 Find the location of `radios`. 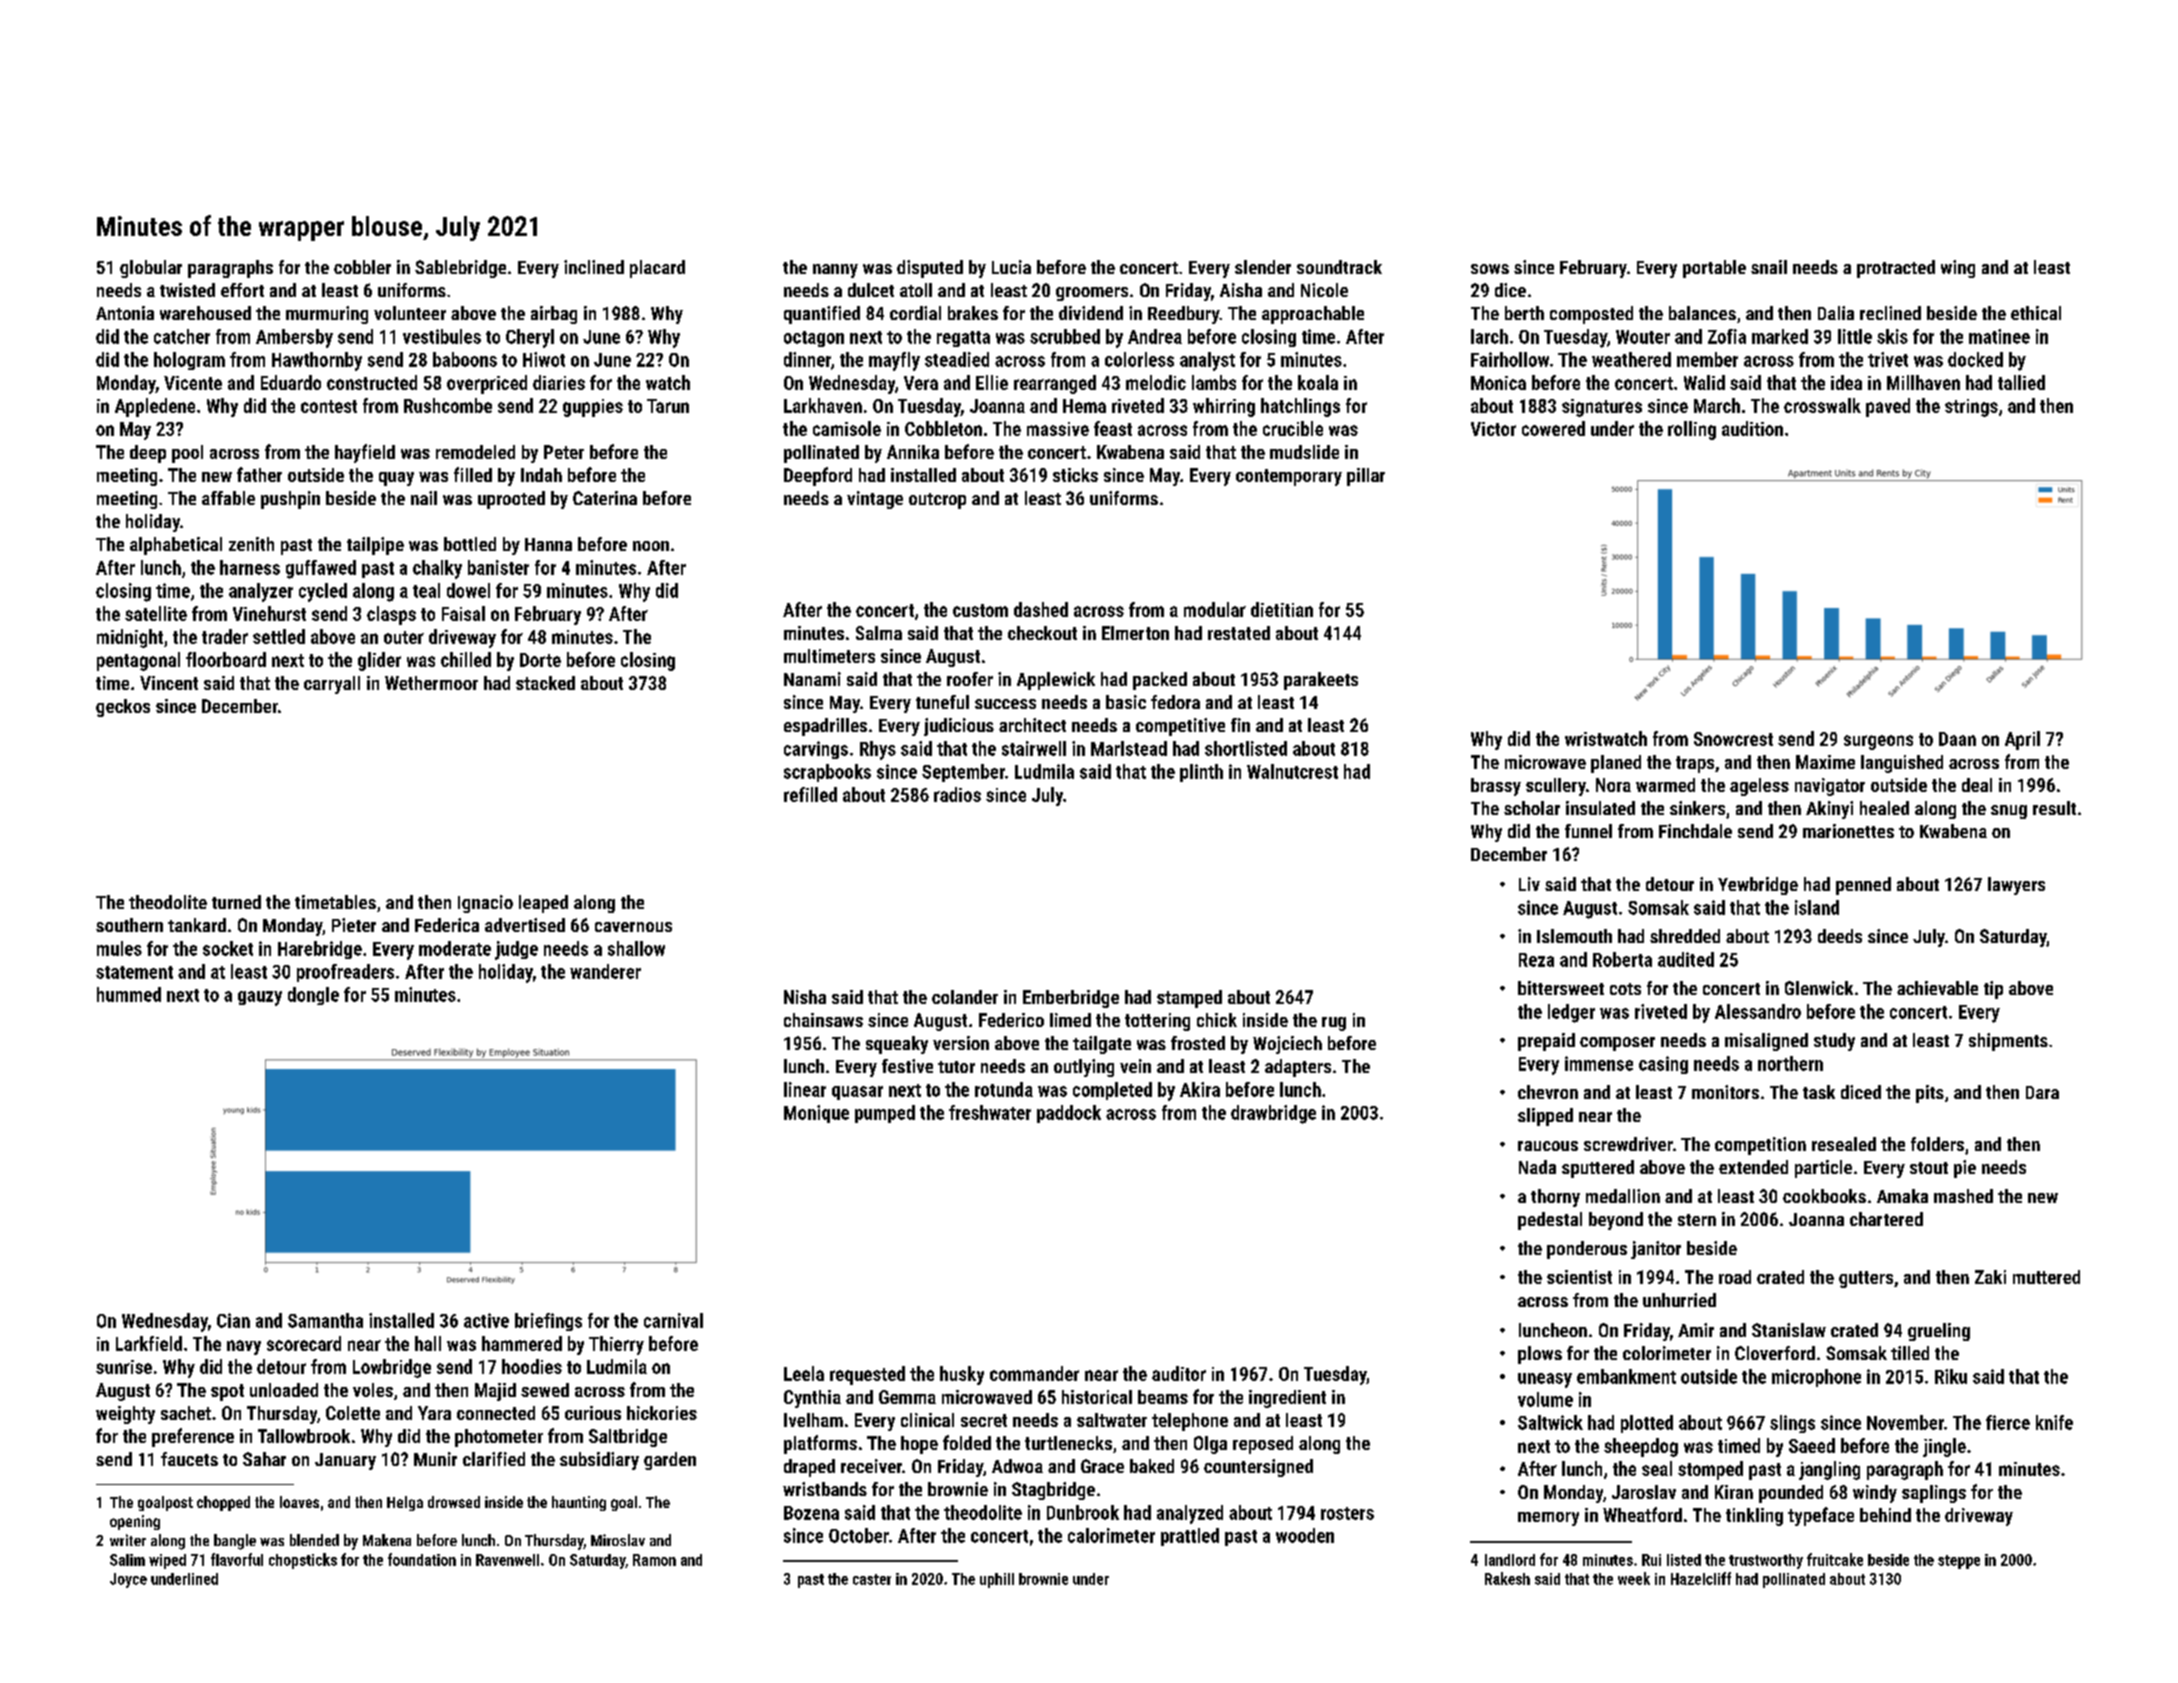

radios is located at coordinates (957, 794).
